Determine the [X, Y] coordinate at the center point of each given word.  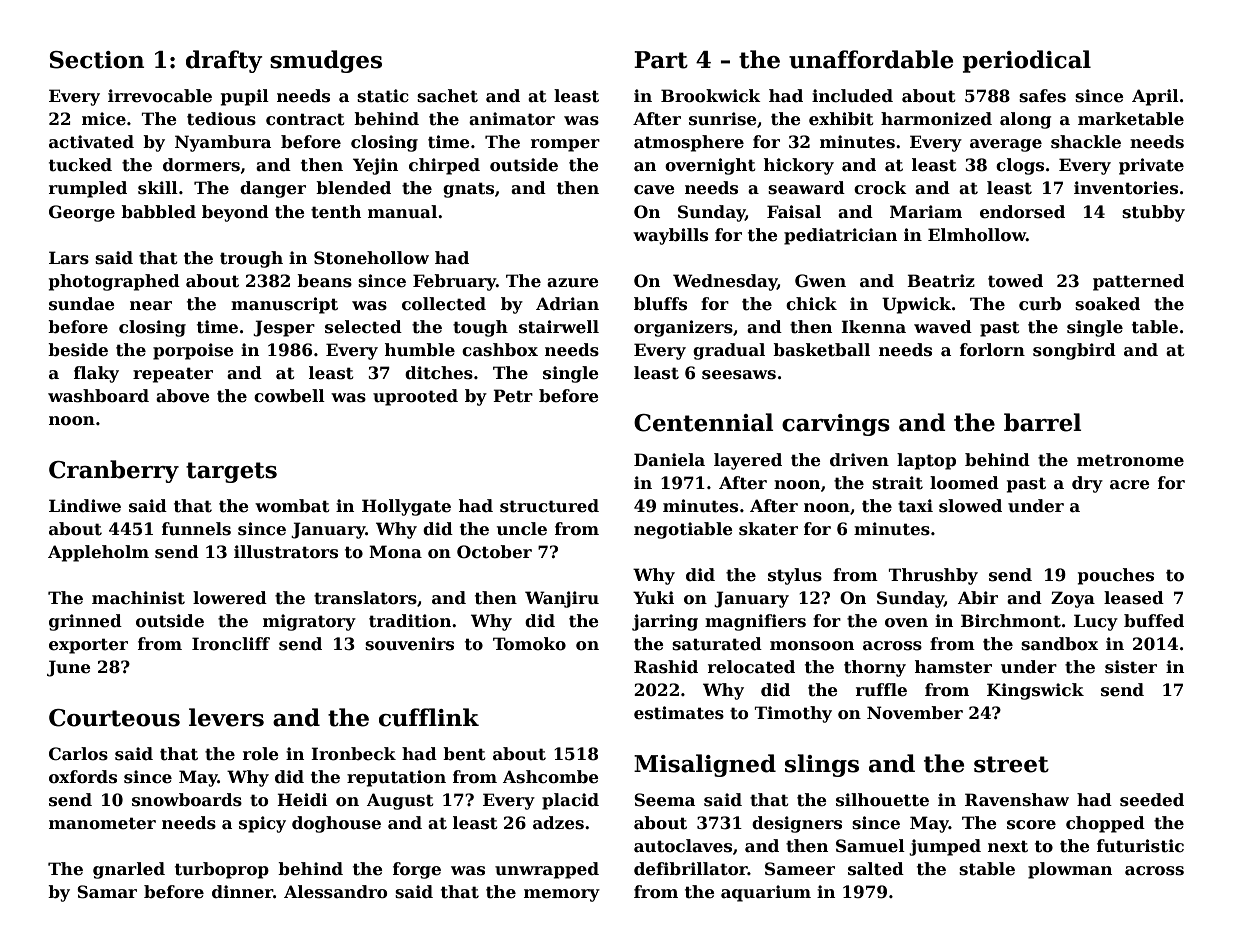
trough [251, 259]
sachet [447, 96]
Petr [513, 396]
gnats [468, 190]
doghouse [336, 824]
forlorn [992, 350]
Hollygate [406, 507]
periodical [1027, 61]
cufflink [429, 717]
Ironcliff [231, 644]
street [1011, 764]
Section [97, 60]
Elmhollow [977, 235]
